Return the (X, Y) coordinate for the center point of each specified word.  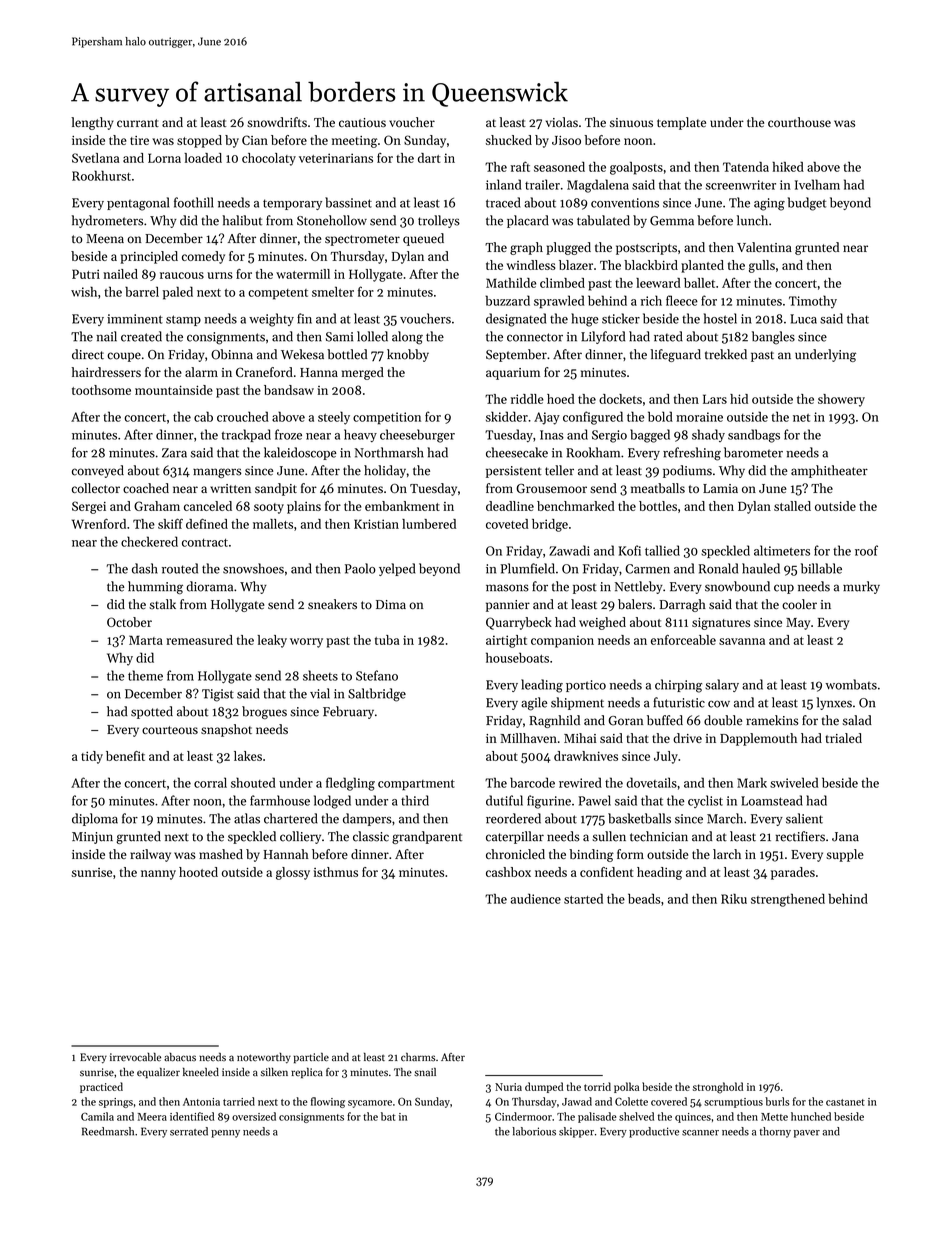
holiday (385, 471)
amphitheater (829, 471)
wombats (851, 684)
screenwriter (741, 185)
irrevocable (135, 1057)
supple (845, 855)
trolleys (439, 221)
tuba (387, 640)
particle (311, 1058)
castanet (845, 1102)
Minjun (92, 838)
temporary (292, 204)
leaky (272, 641)
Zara (174, 453)
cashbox (508, 872)
